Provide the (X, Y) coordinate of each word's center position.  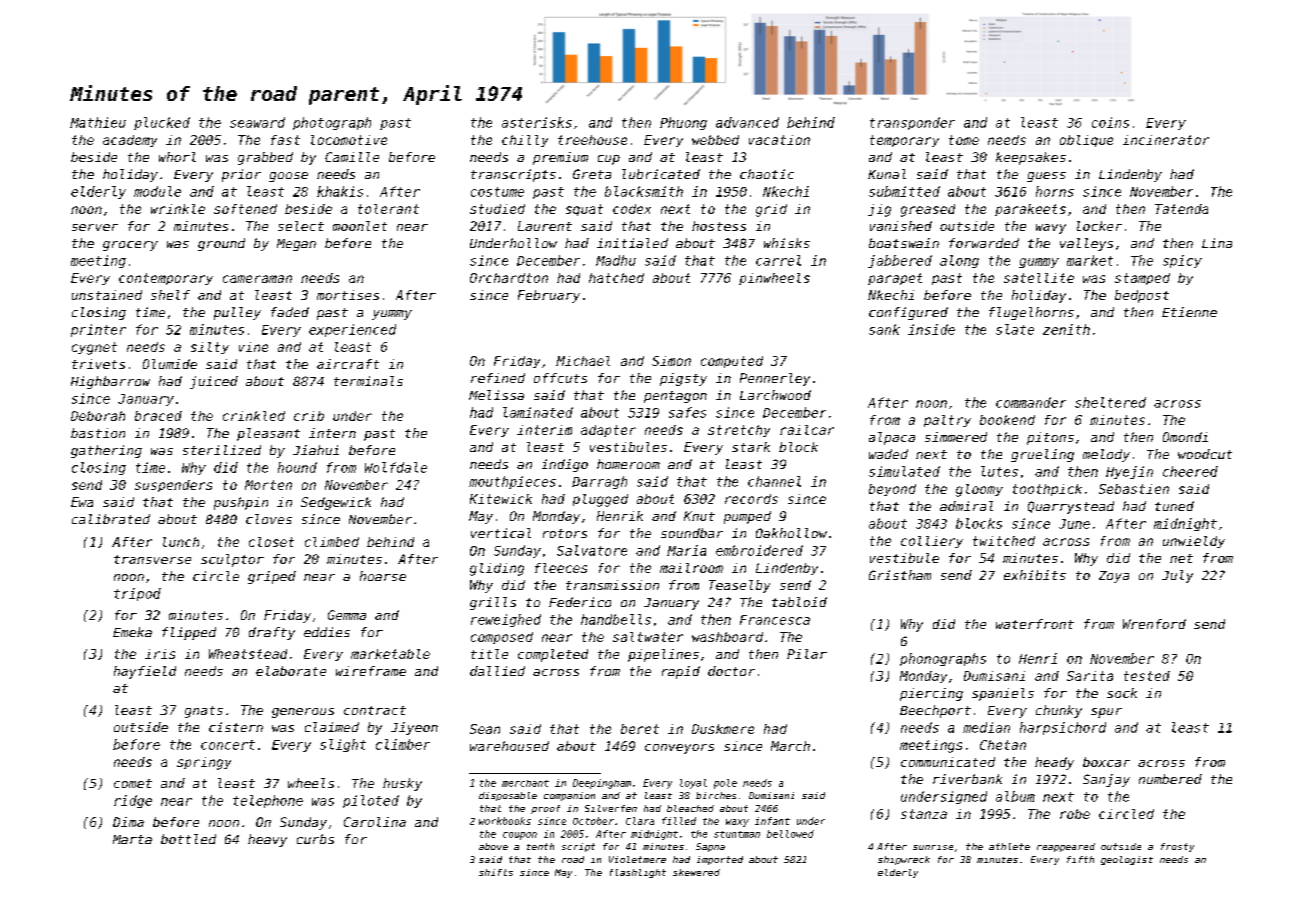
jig (879, 210)
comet (133, 783)
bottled (188, 839)
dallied (497, 671)
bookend (1007, 420)
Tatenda (1181, 209)
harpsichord (1063, 728)
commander (1031, 402)
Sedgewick (336, 503)
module (157, 191)
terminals (368, 381)
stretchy (739, 431)
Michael (583, 361)
